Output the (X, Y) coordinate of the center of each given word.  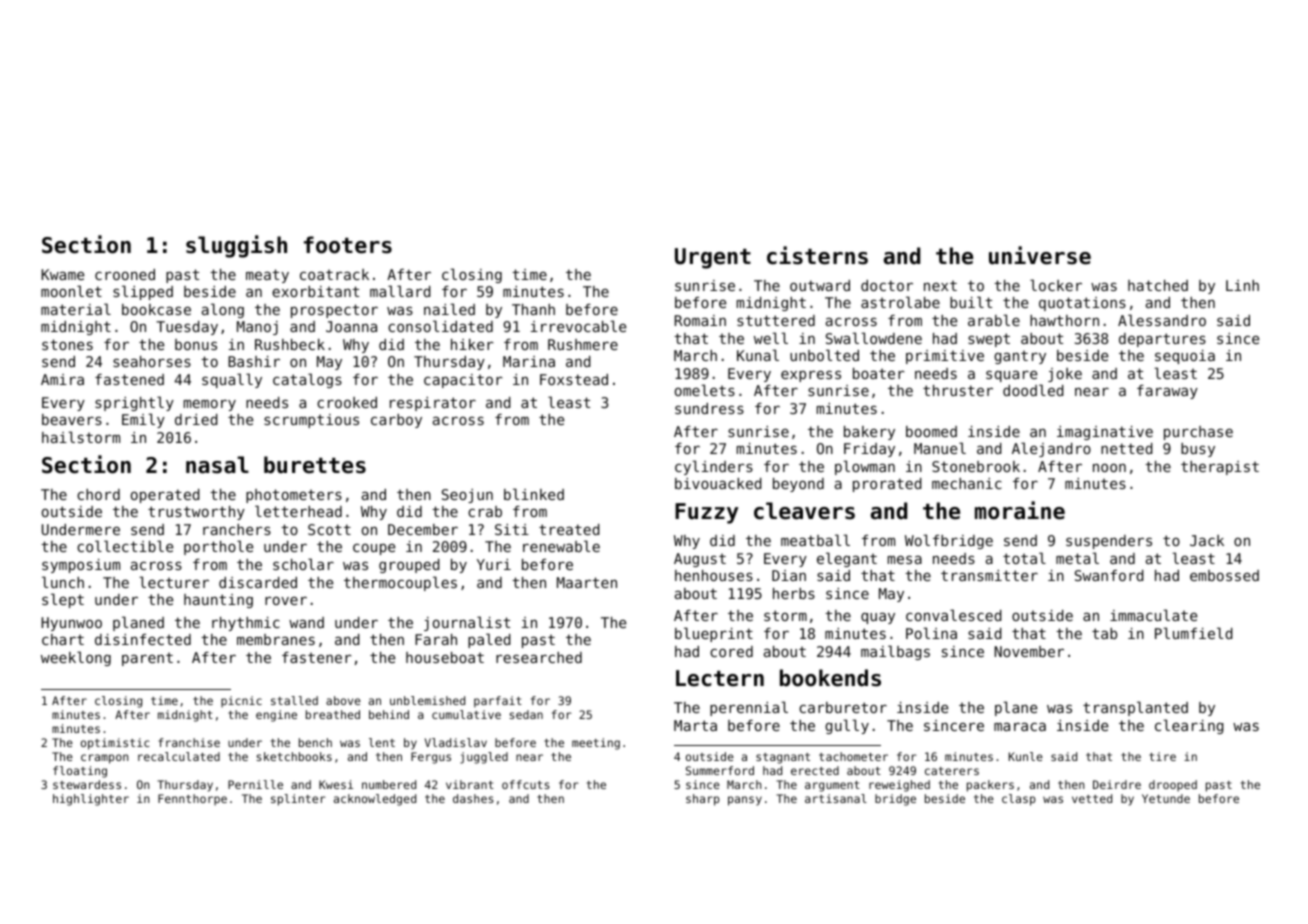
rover (286, 601)
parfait (498, 702)
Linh (1242, 285)
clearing (1189, 726)
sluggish (236, 246)
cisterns (817, 255)
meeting (596, 744)
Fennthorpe (192, 800)
